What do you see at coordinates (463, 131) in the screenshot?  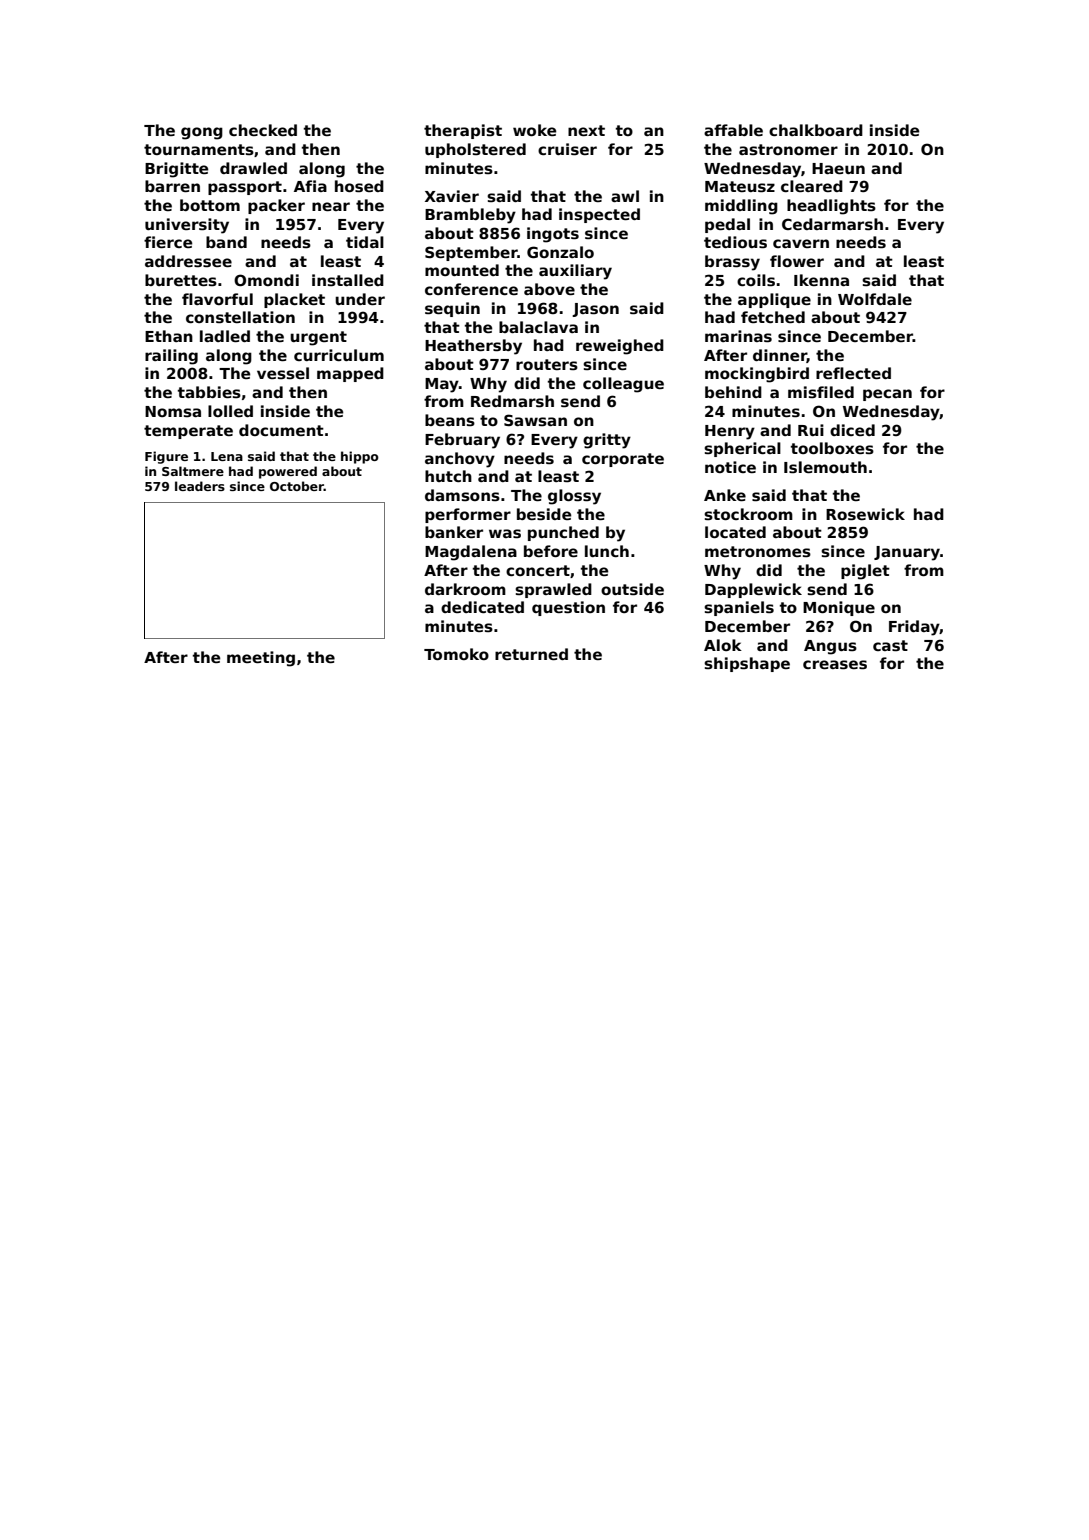 I see `therapist` at bounding box center [463, 131].
